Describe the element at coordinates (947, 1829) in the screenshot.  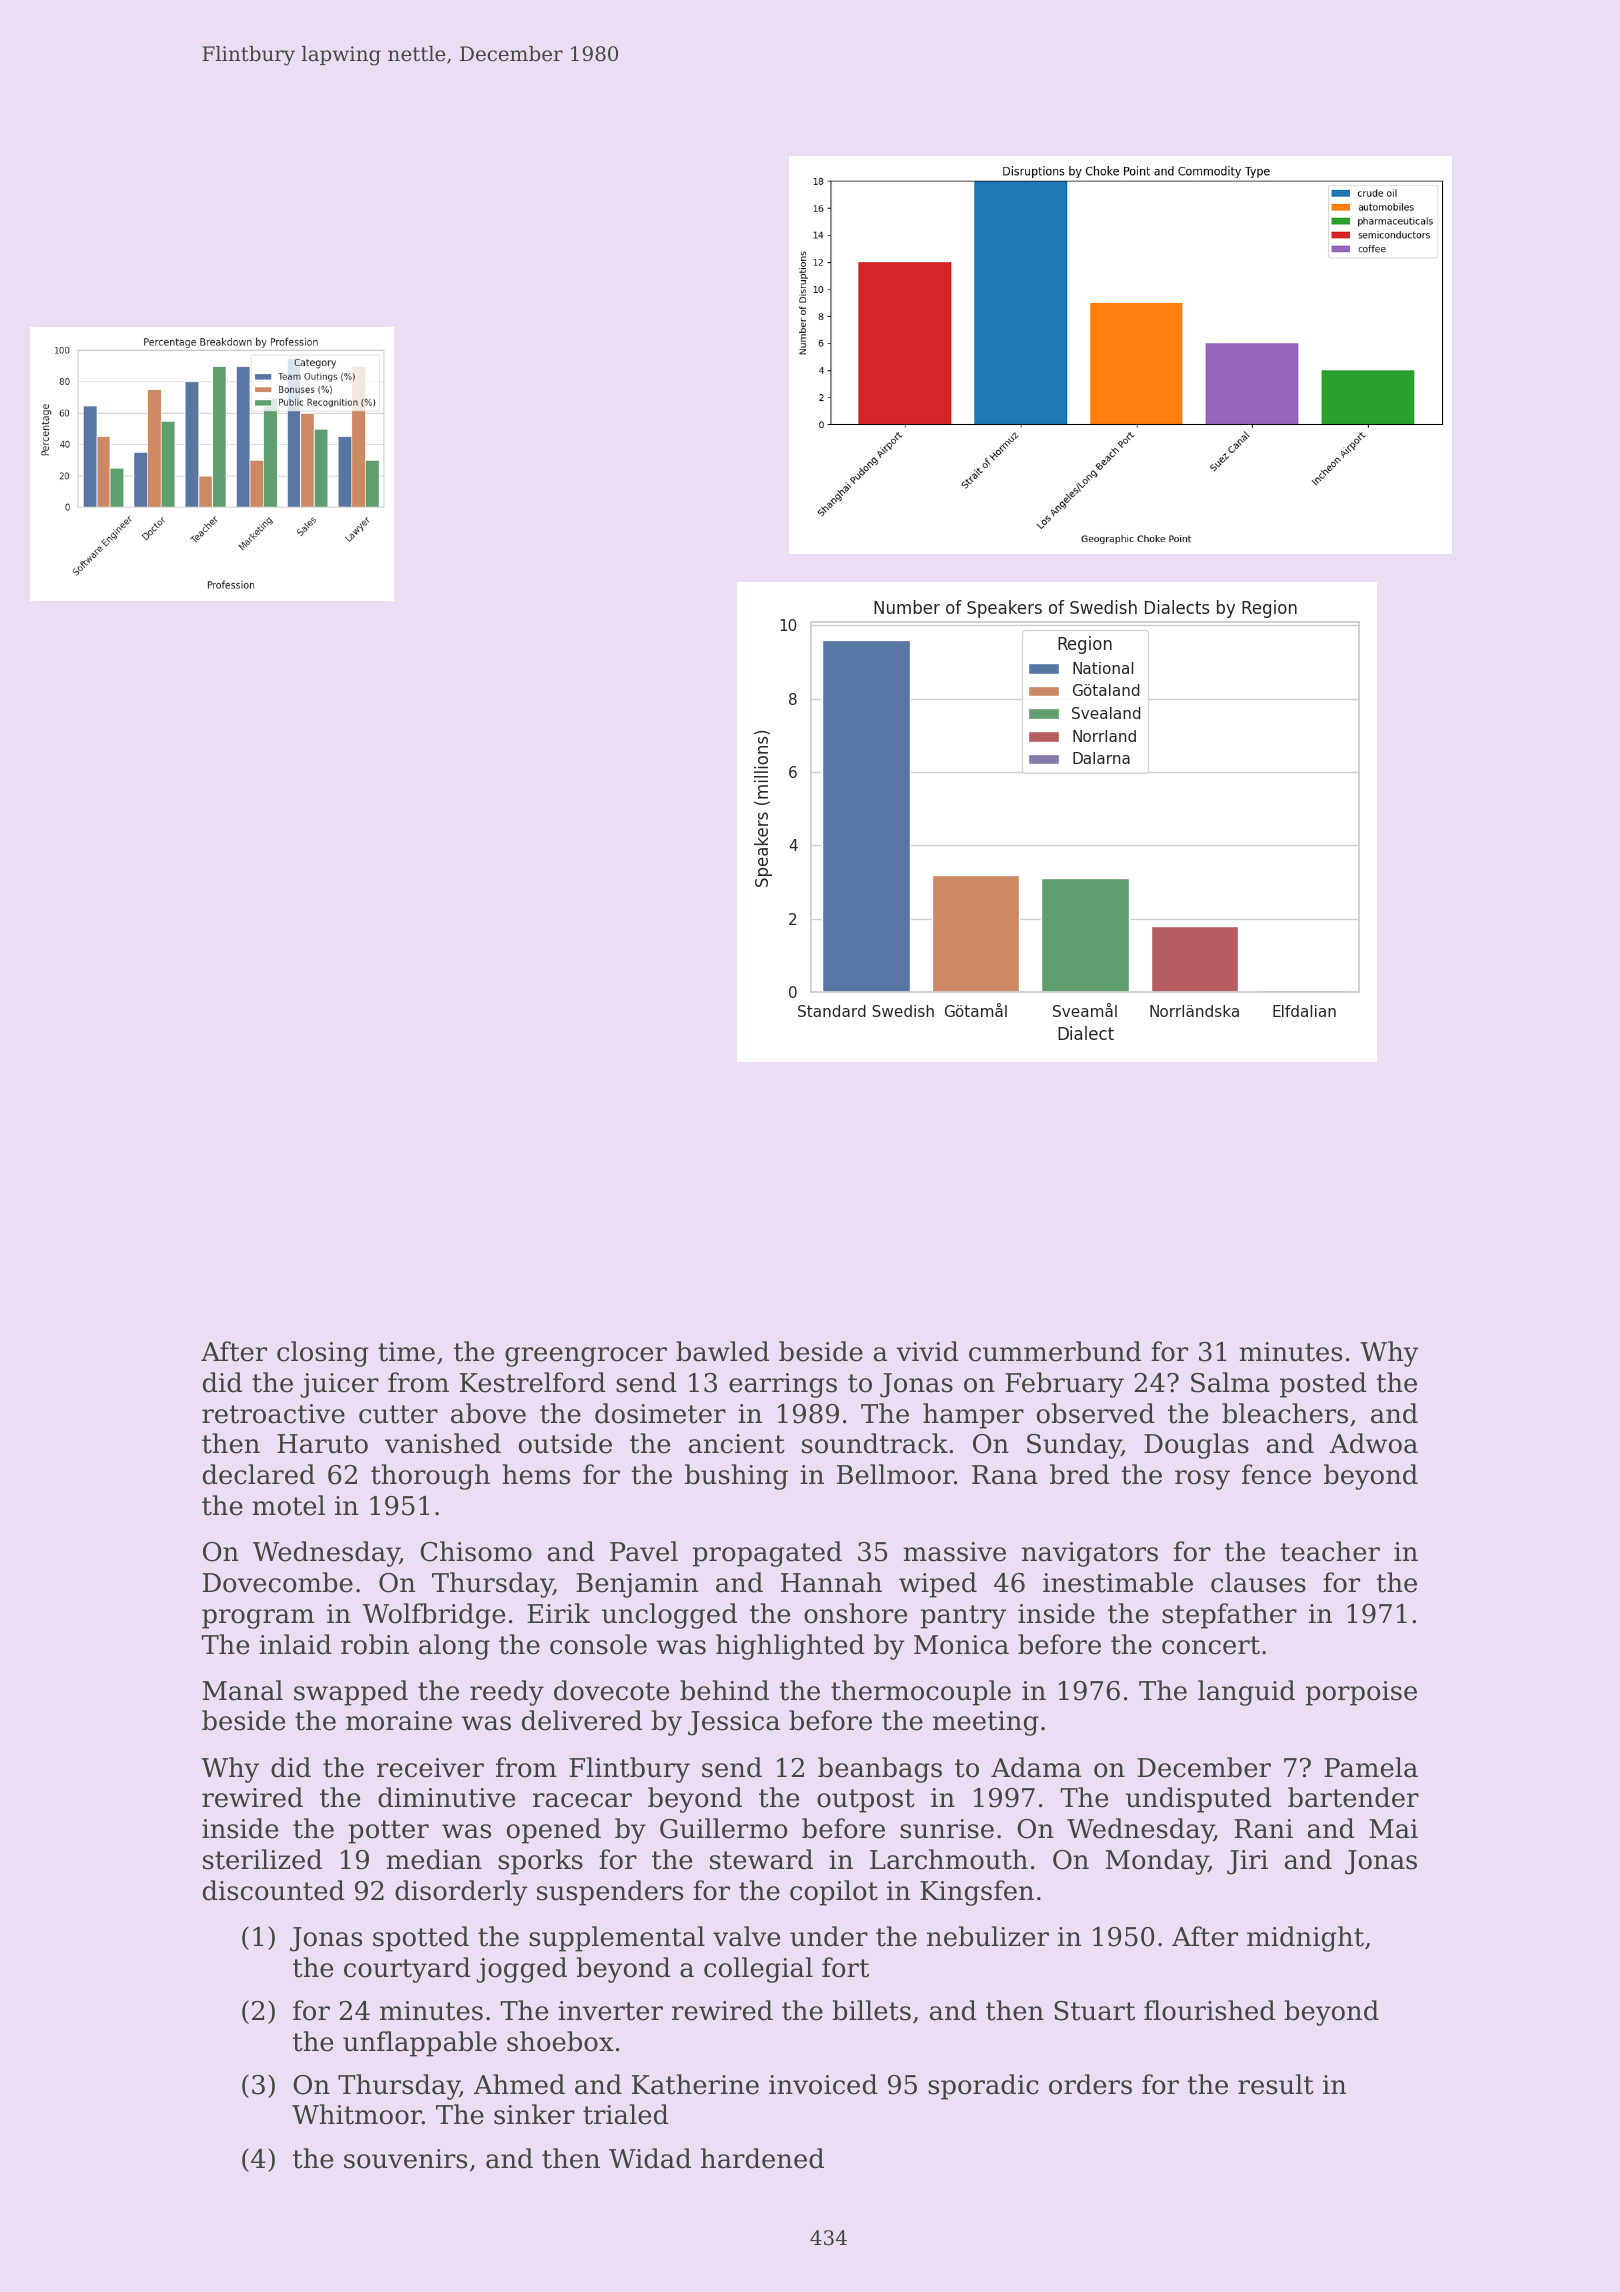
I see `sunrise` at that location.
